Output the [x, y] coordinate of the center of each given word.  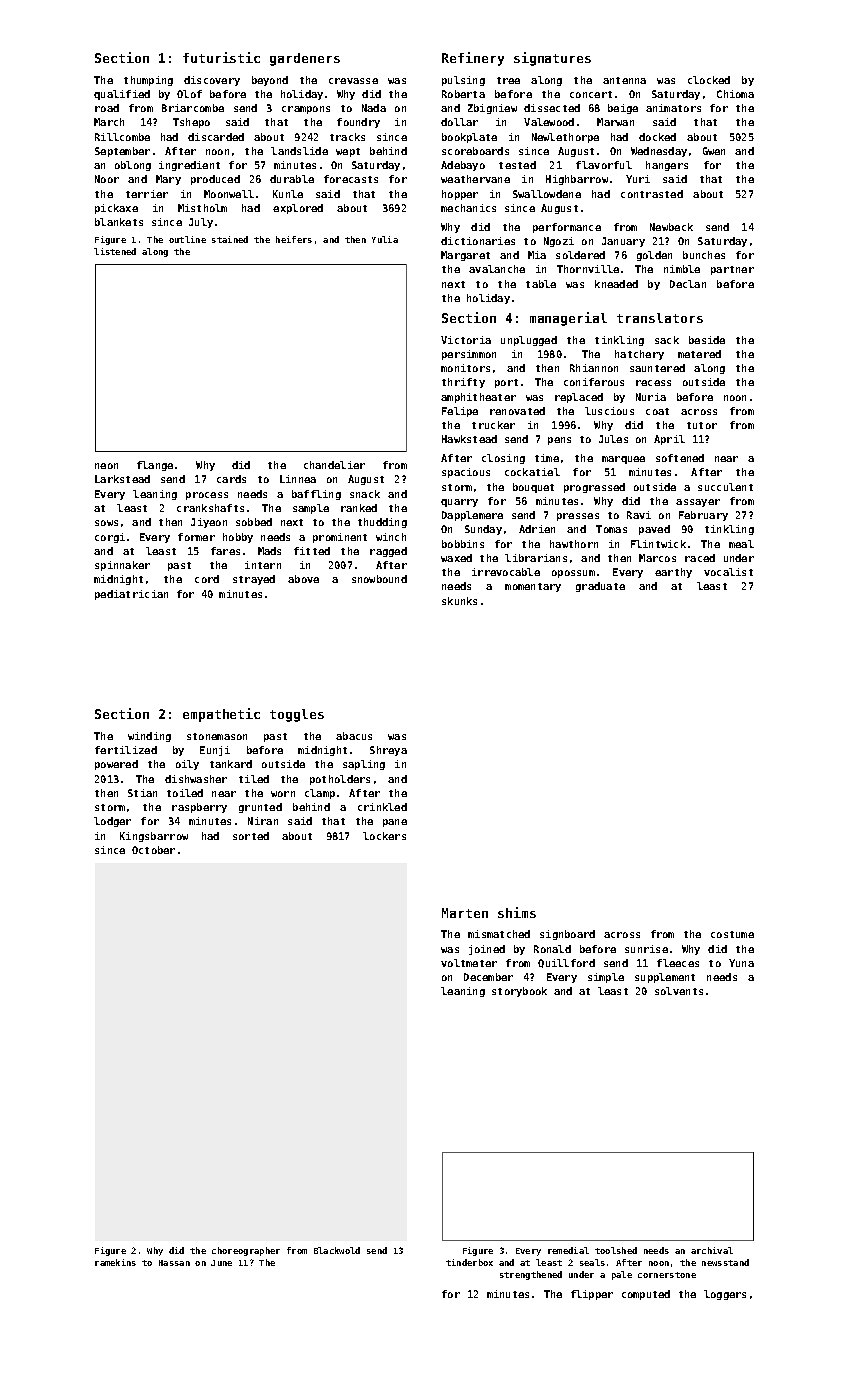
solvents [679, 991]
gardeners [305, 59]
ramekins [115, 1262]
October [153, 850]
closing [503, 459]
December [488, 977]
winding [149, 737]
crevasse [353, 81]
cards [231, 479]
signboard [567, 935]
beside [707, 340]
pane [395, 823]
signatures [552, 59]
